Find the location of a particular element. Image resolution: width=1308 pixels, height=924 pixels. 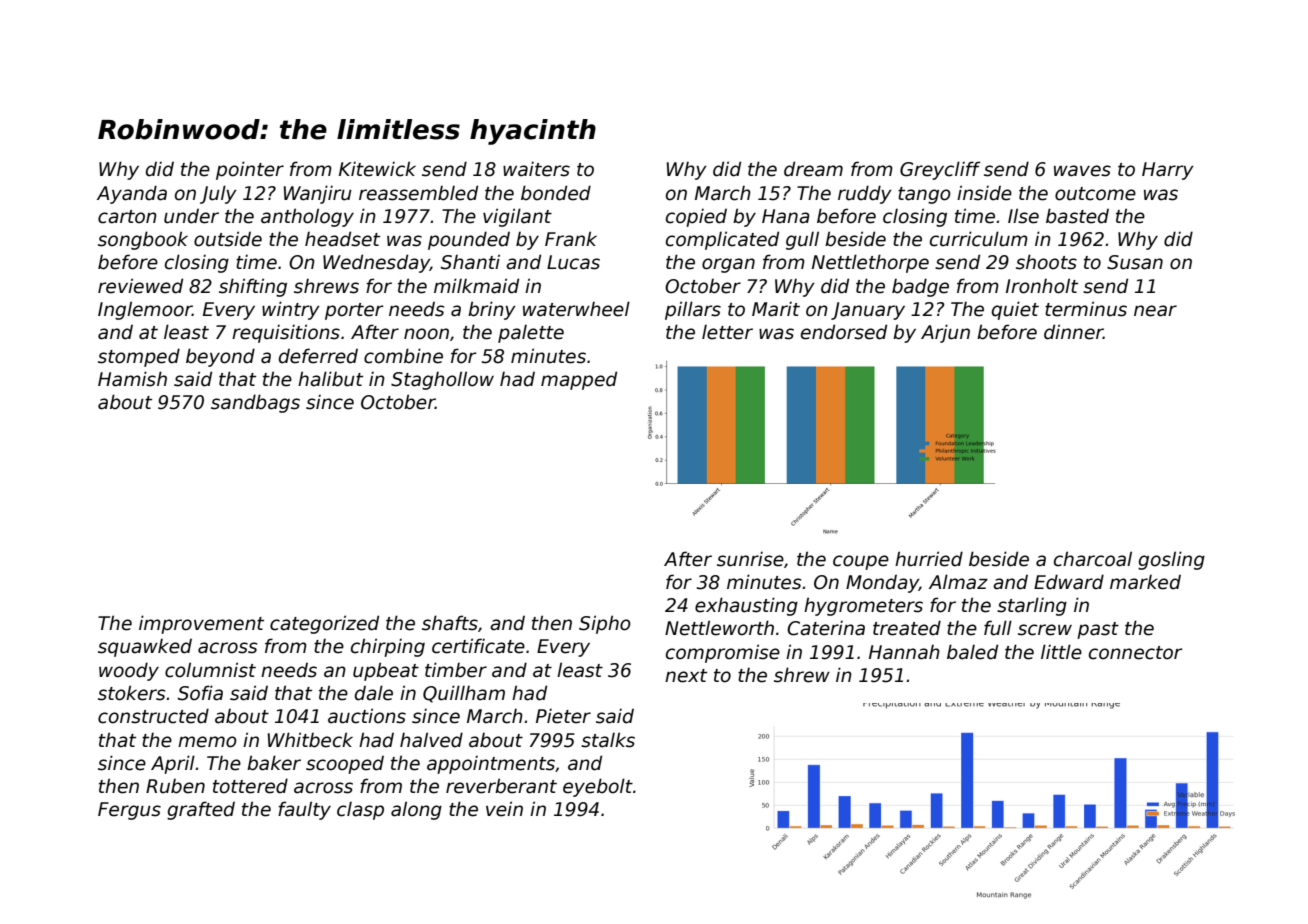

ruddy is located at coordinates (865, 194).
